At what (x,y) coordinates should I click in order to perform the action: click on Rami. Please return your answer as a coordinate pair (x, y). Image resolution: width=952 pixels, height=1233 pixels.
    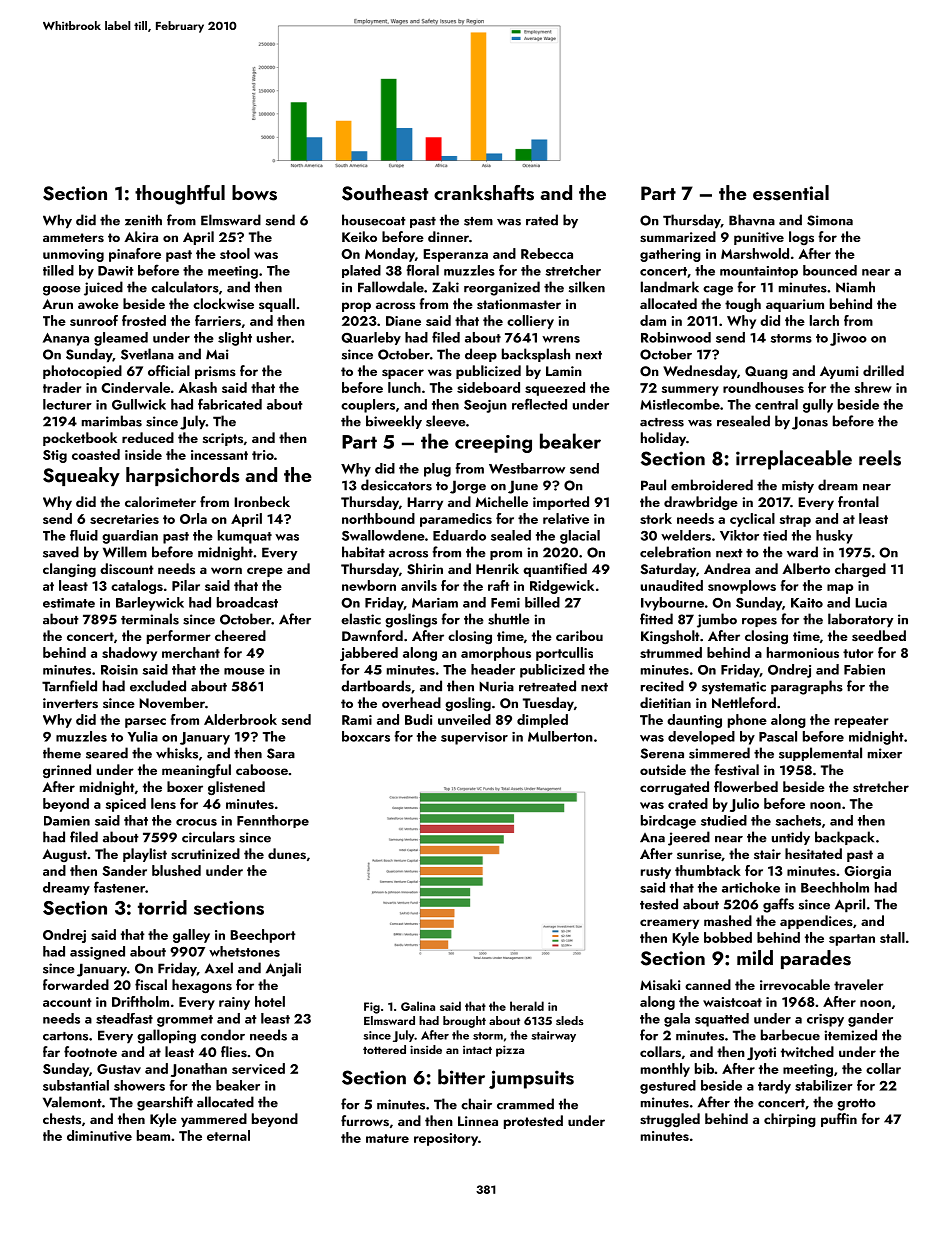
    Looking at the image, I should click on (357, 720).
